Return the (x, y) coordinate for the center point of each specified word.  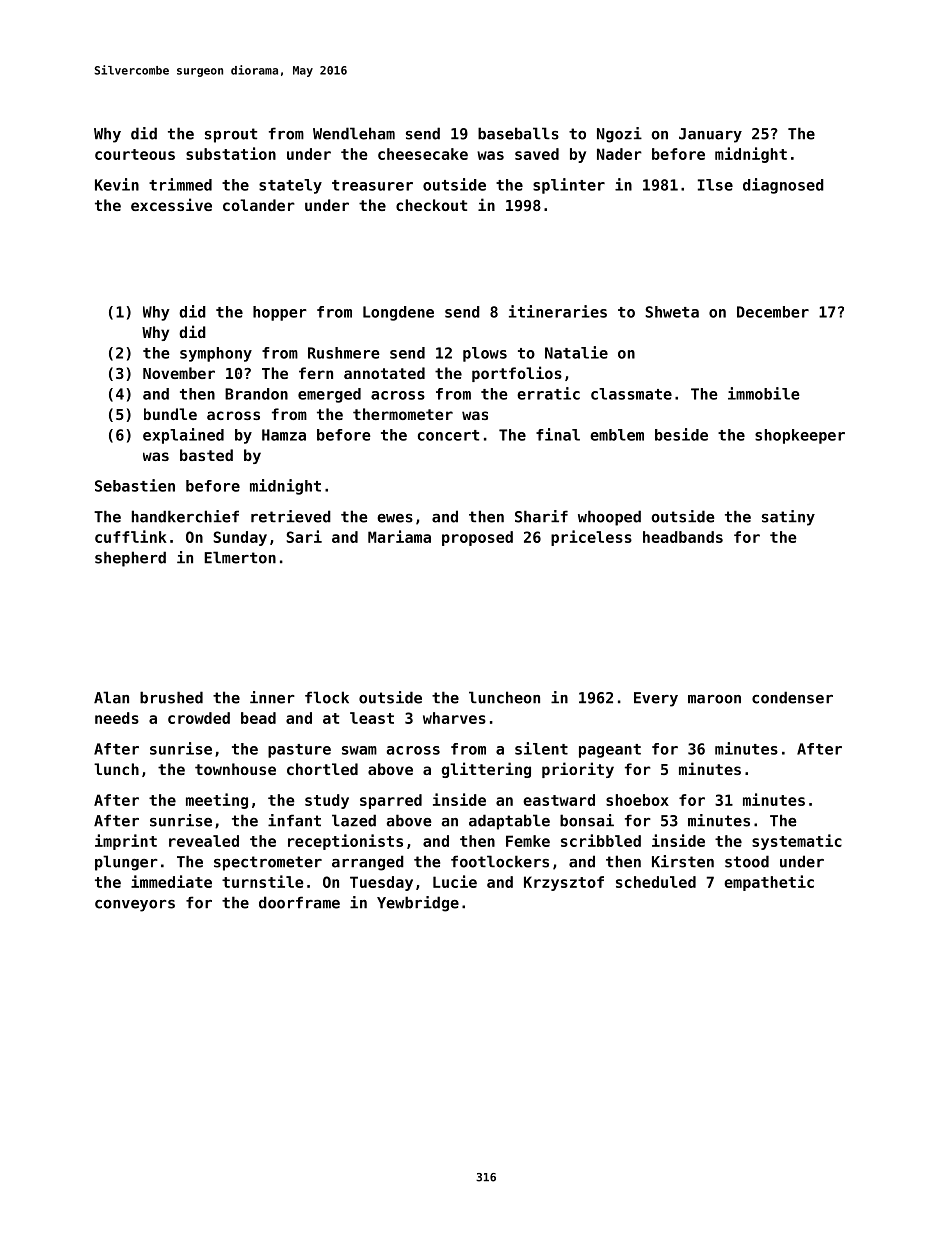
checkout (431, 205)
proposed (477, 538)
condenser (792, 697)
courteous (135, 154)
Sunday (240, 538)
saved (537, 154)
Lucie (455, 881)
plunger (126, 863)
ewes (395, 518)
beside (681, 434)
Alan (111, 697)
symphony (216, 354)
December (773, 312)
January (710, 135)
